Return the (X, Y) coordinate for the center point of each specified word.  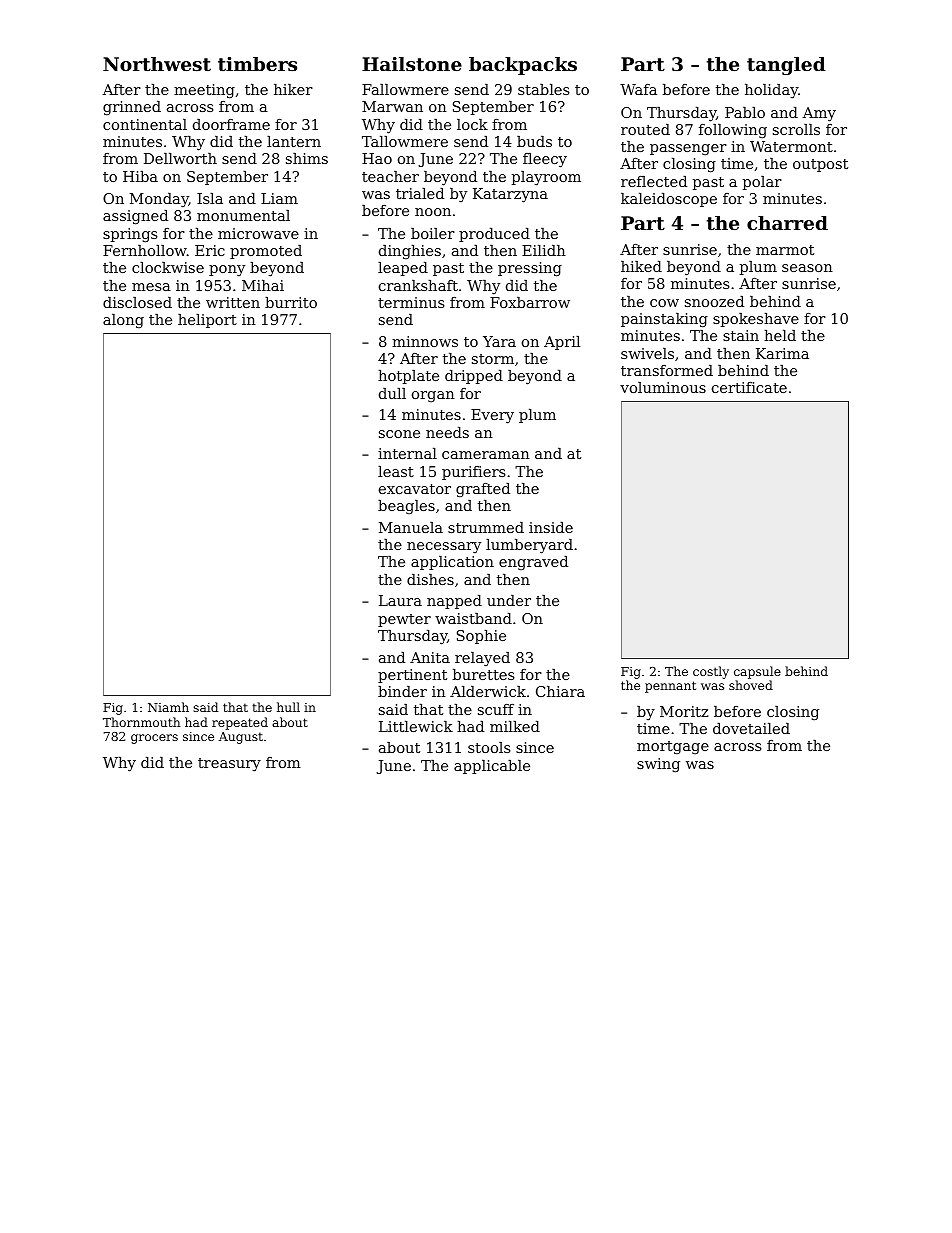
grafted (483, 490)
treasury (229, 764)
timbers (257, 64)
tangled (786, 66)
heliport (207, 321)
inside (551, 527)
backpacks (523, 66)
